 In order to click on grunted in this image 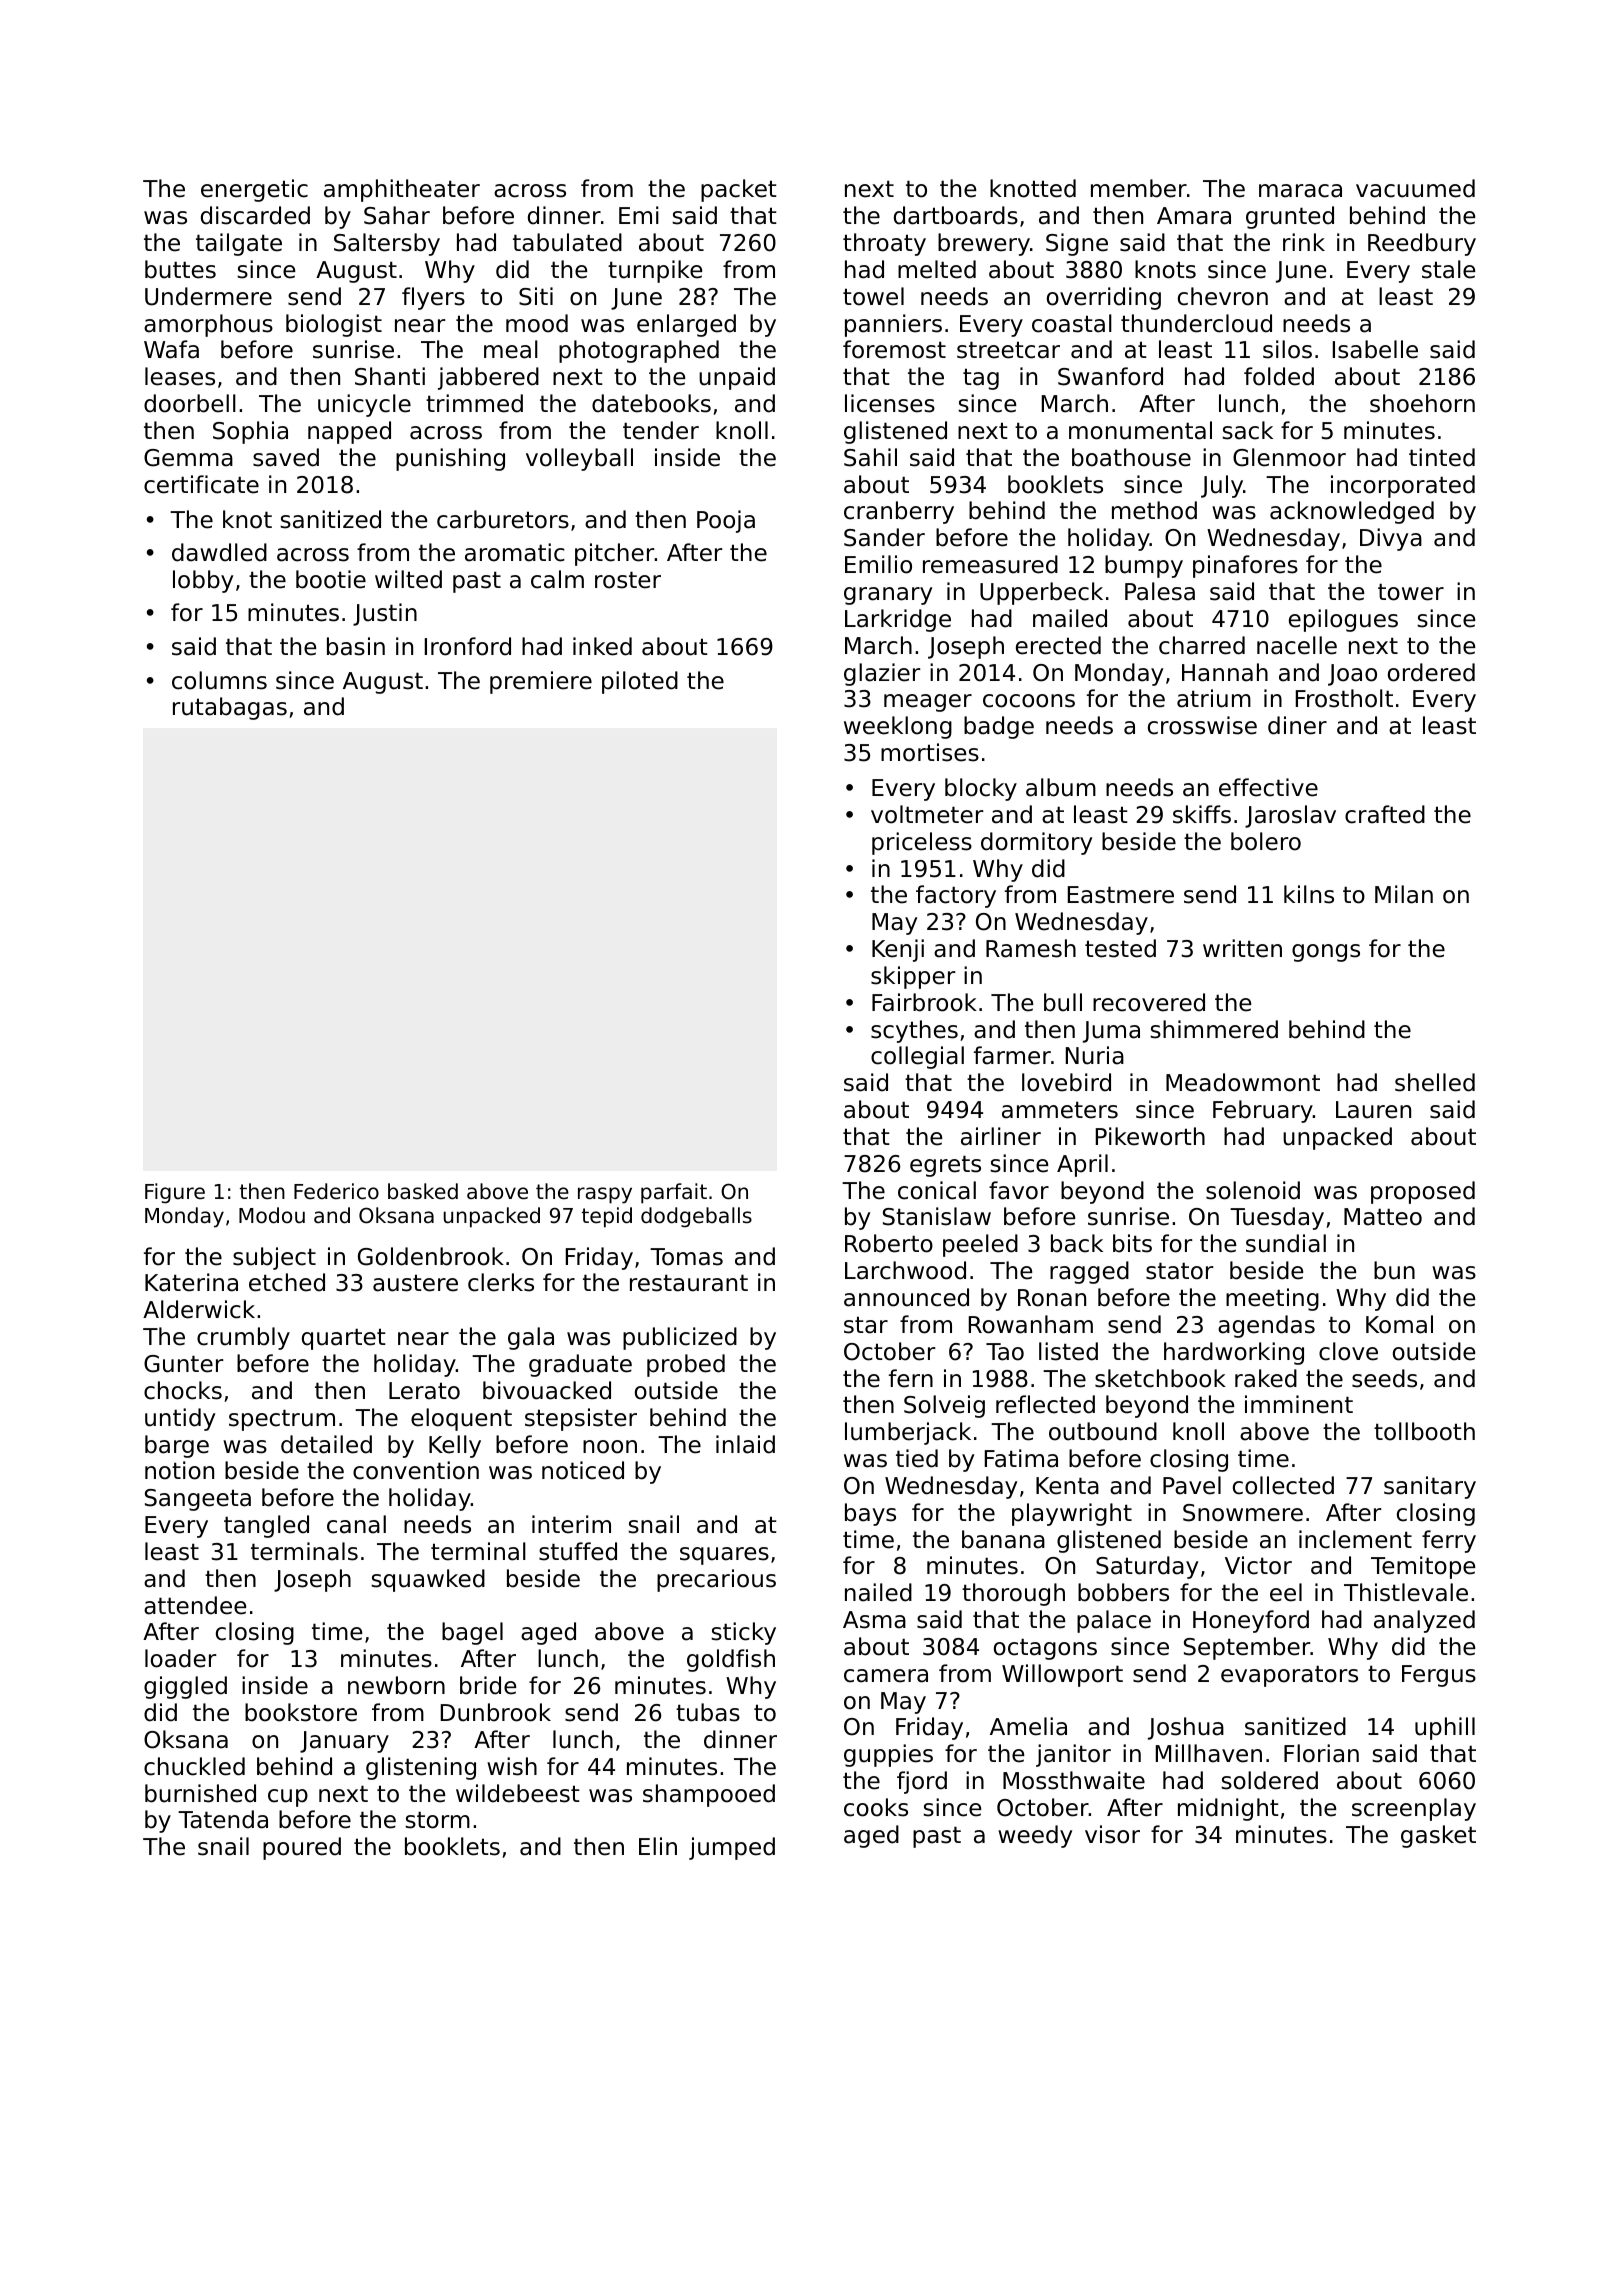, I will do `click(1290, 217)`.
